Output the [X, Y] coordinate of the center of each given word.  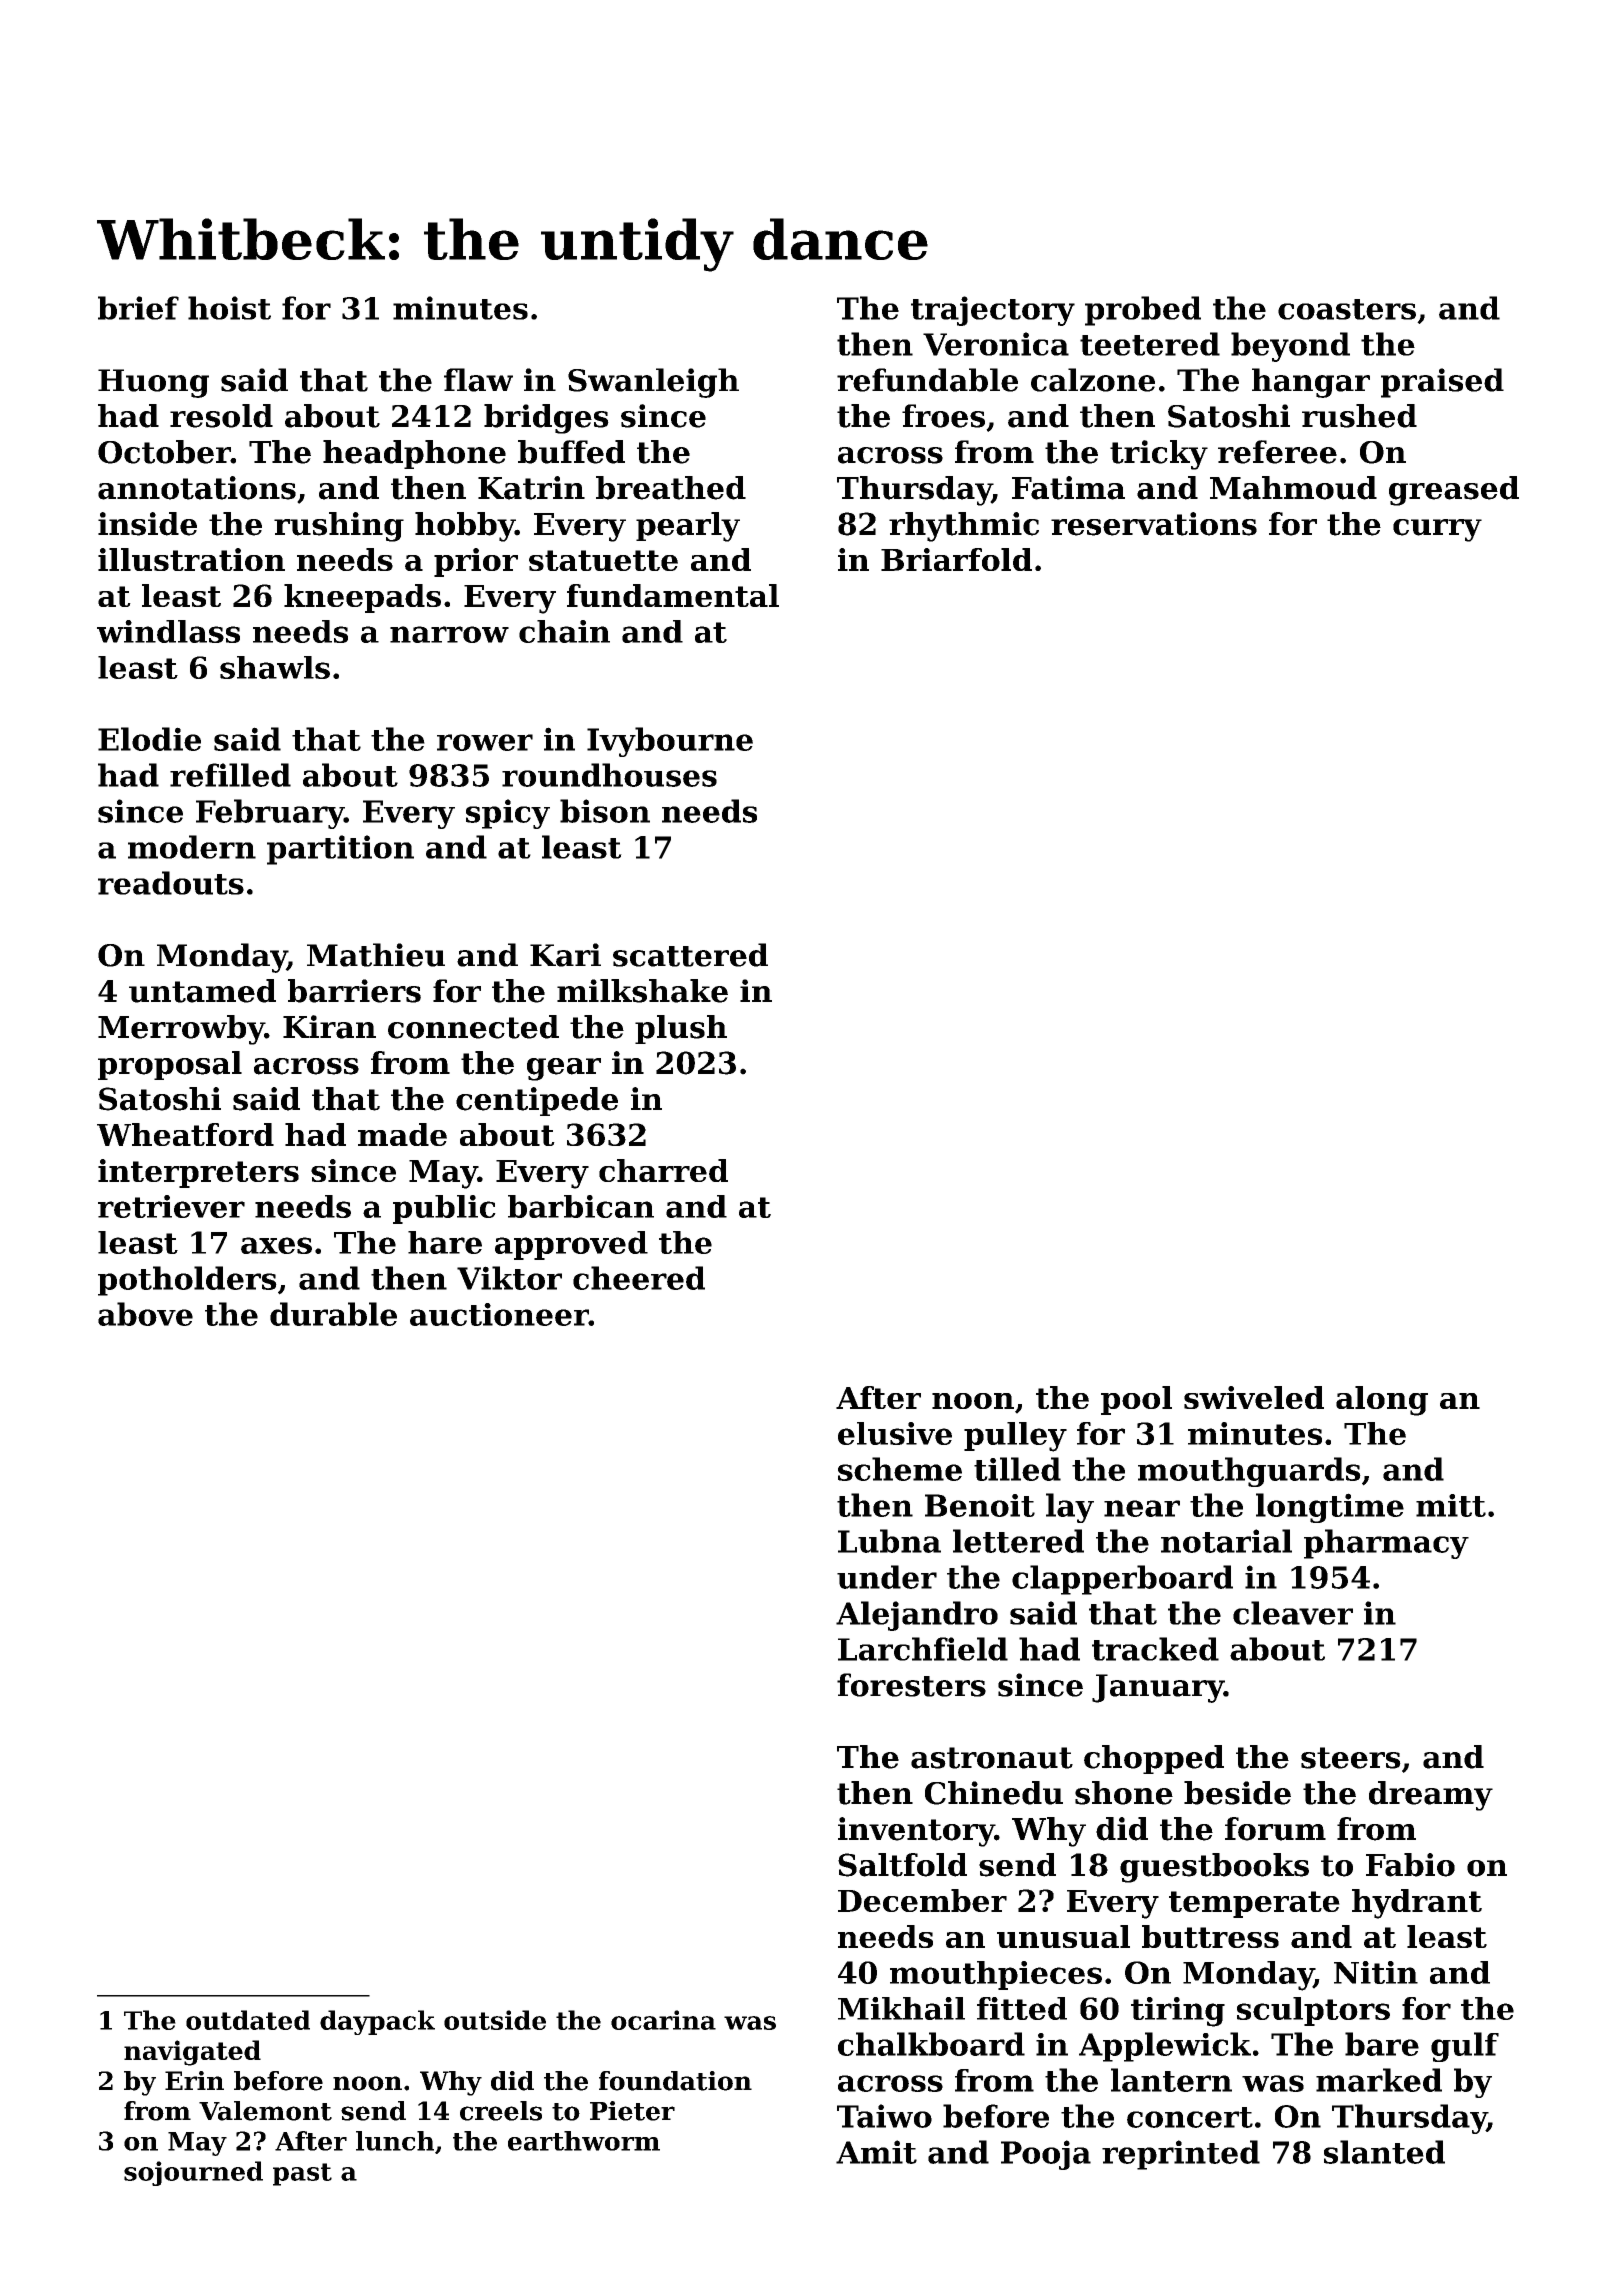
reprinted [1181, 2155]
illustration [191, 559]
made [402, 1134]
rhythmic [964, 527]
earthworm [584, 2141]
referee [1277, 452]
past [302, 2174]
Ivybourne [670, 742]
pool [1136, 1400]
